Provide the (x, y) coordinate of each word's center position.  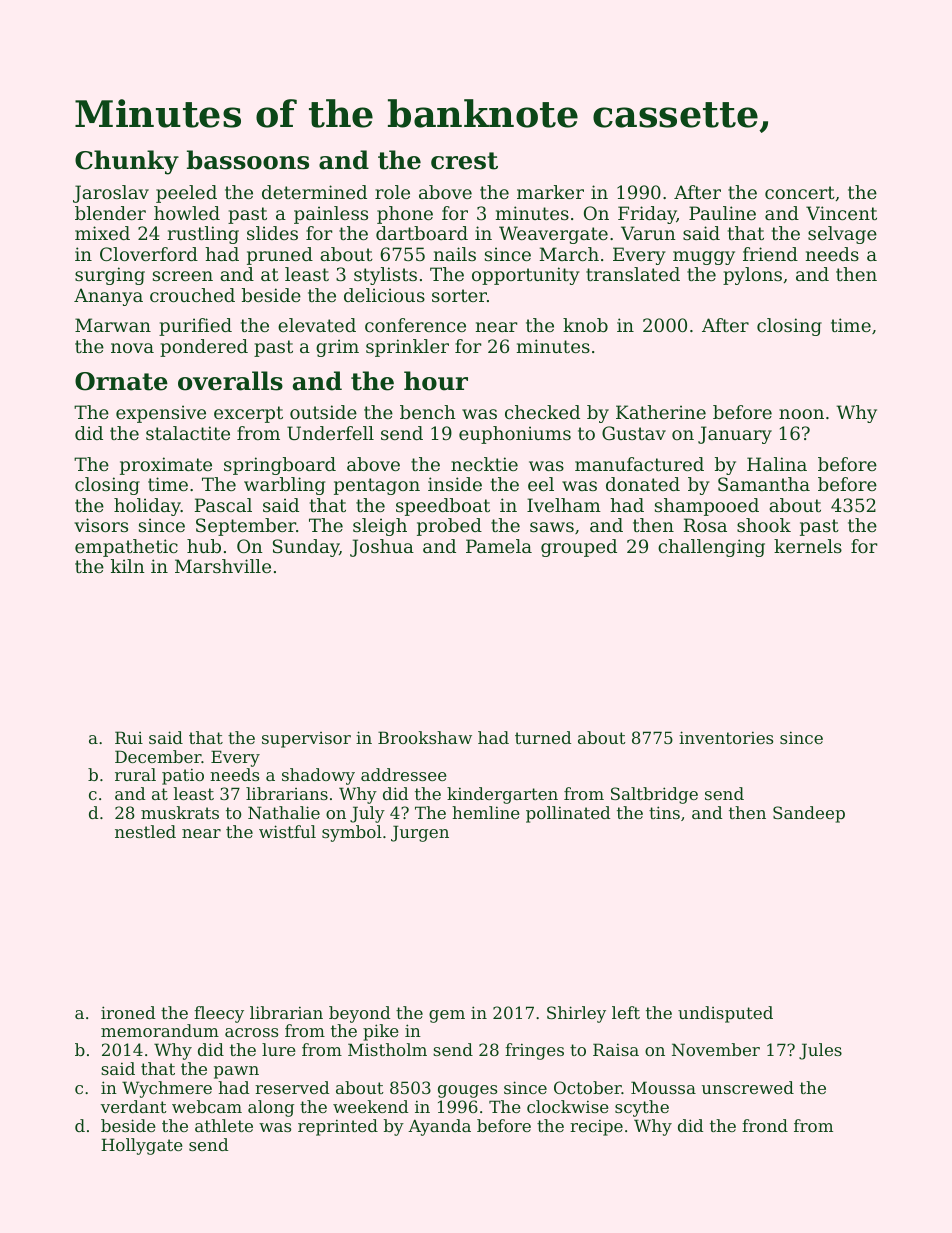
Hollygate (142, 1146)
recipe (596, 1127)
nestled (145, 831)
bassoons (248, 160)
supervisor (306, 740)
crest (464, 161)
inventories (726, 737)
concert (800, 192)
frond (765, 1125)
